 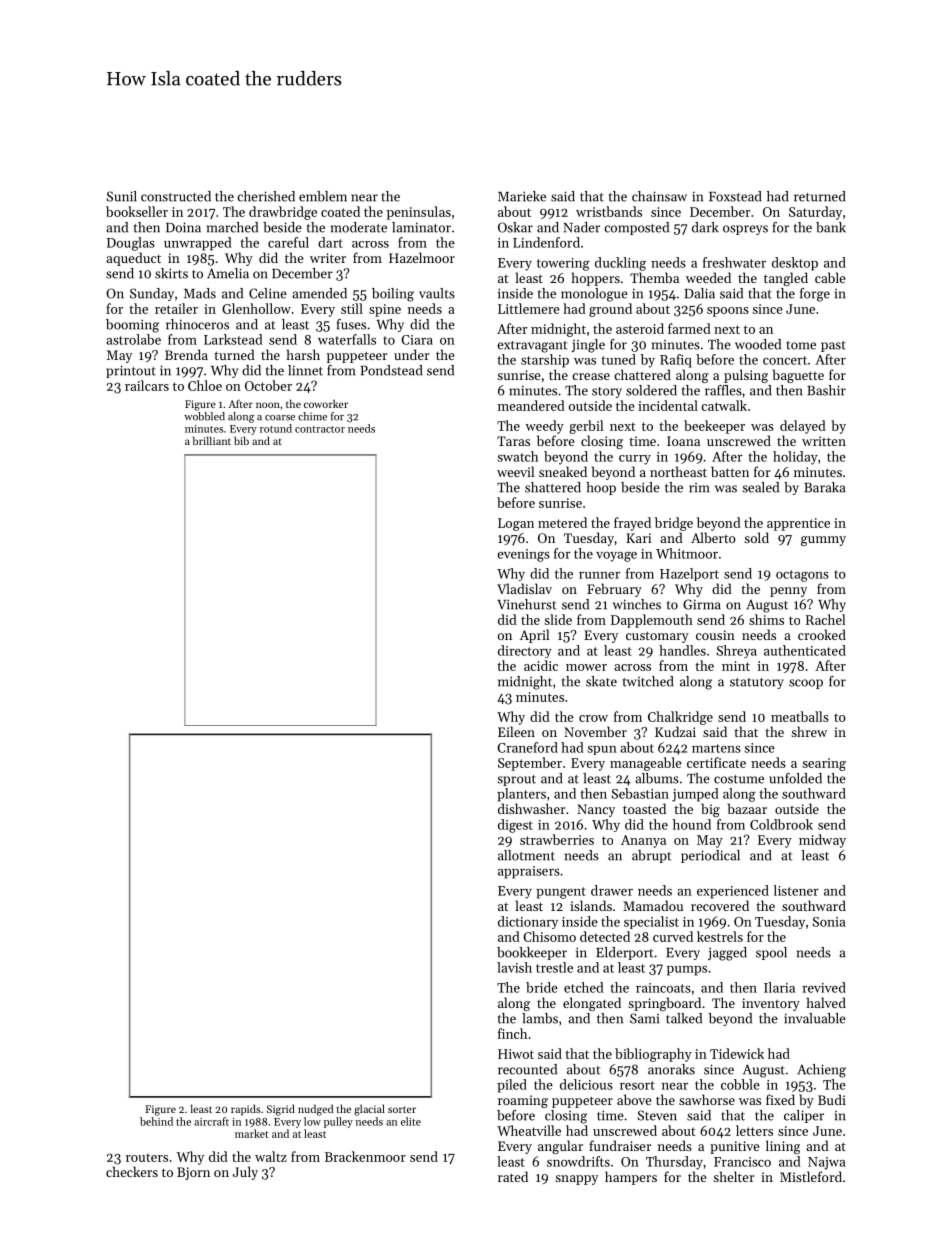 I want to click on Foxstead, so click(x=735, y=196).
